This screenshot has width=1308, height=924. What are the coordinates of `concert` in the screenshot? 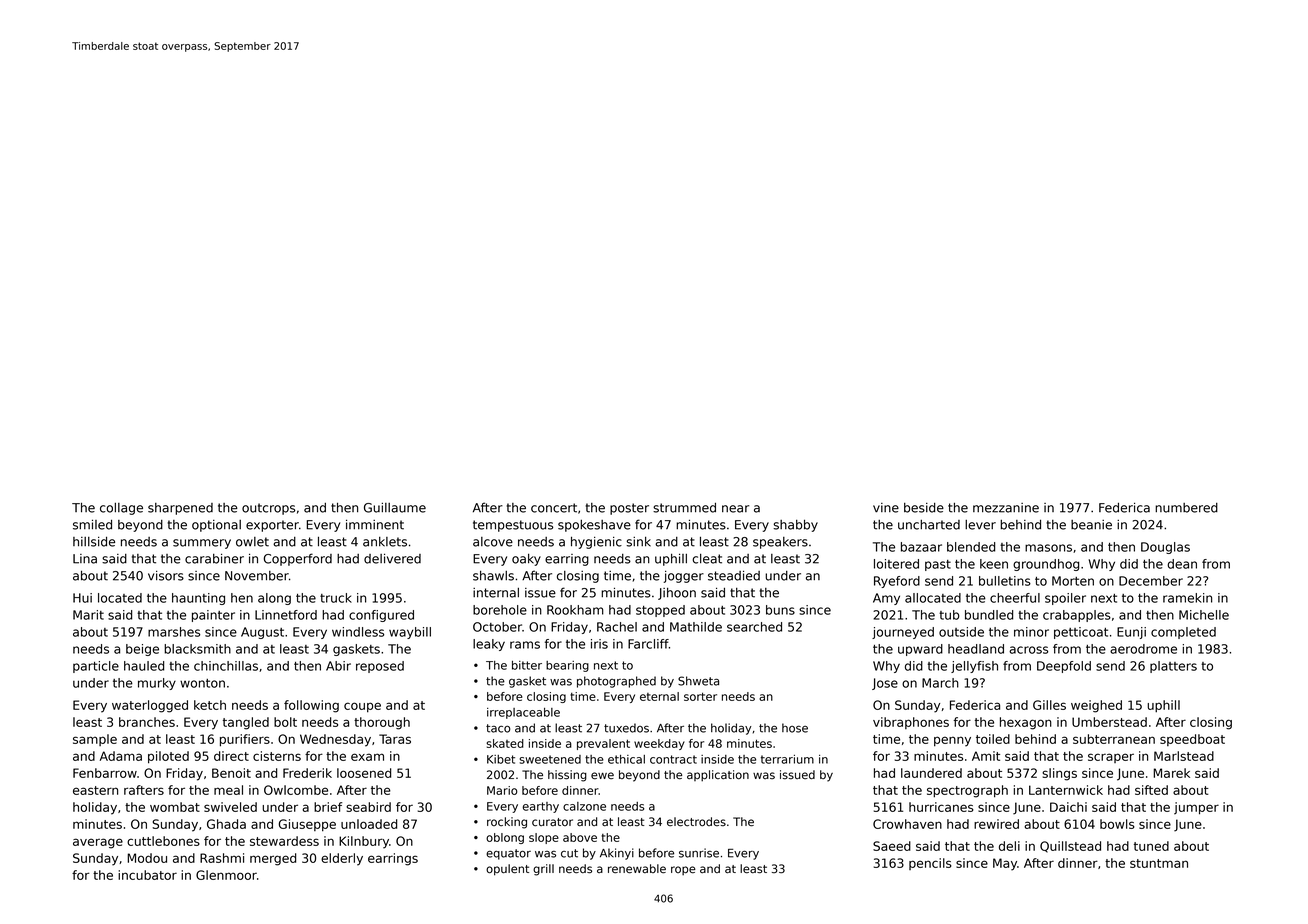 It's located at (554, 508).
